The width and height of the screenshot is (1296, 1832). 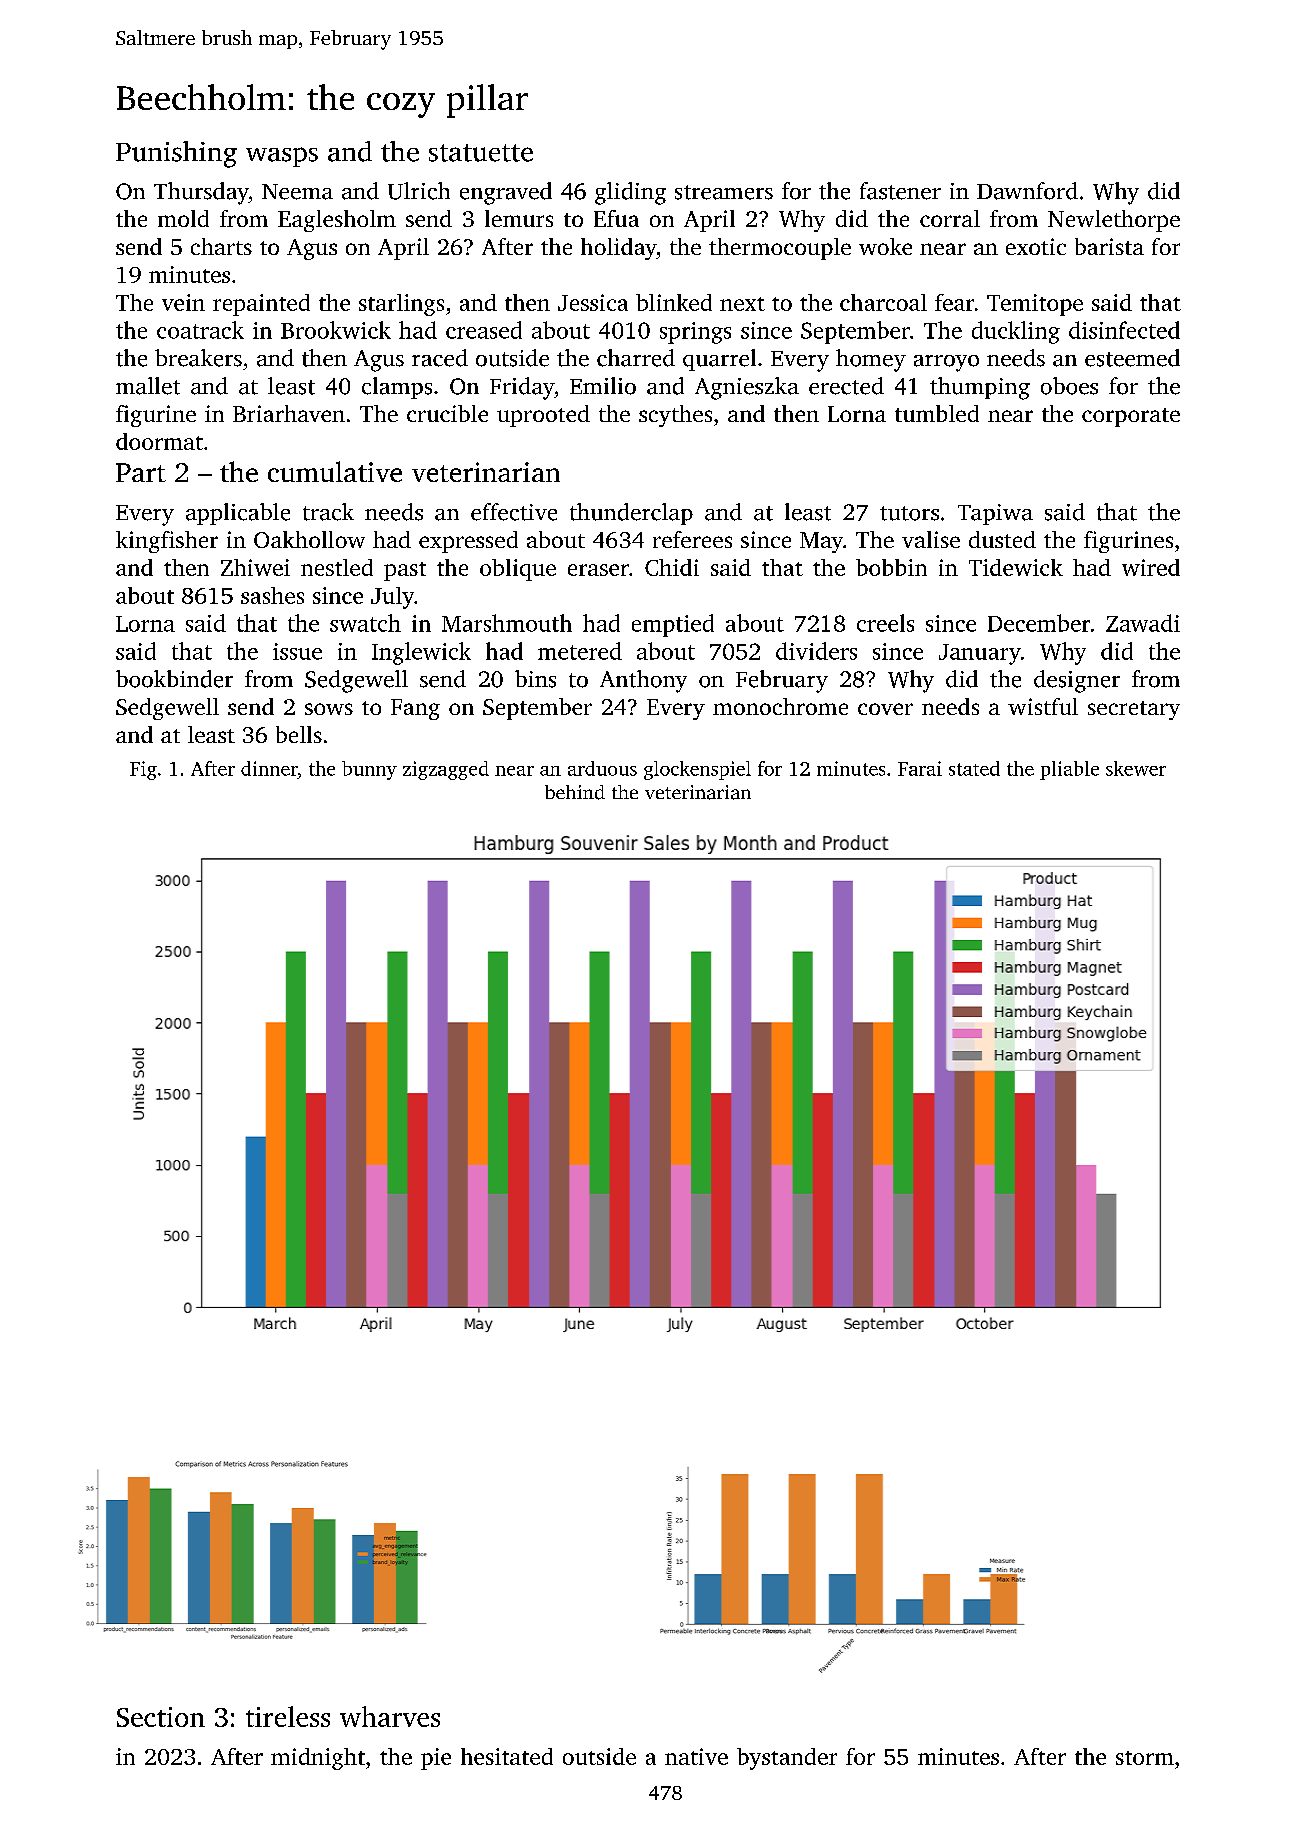 What do you see at coordinates (148, 386) in the screenshot?
I see `mallet` at bounding box center [148, 386].
